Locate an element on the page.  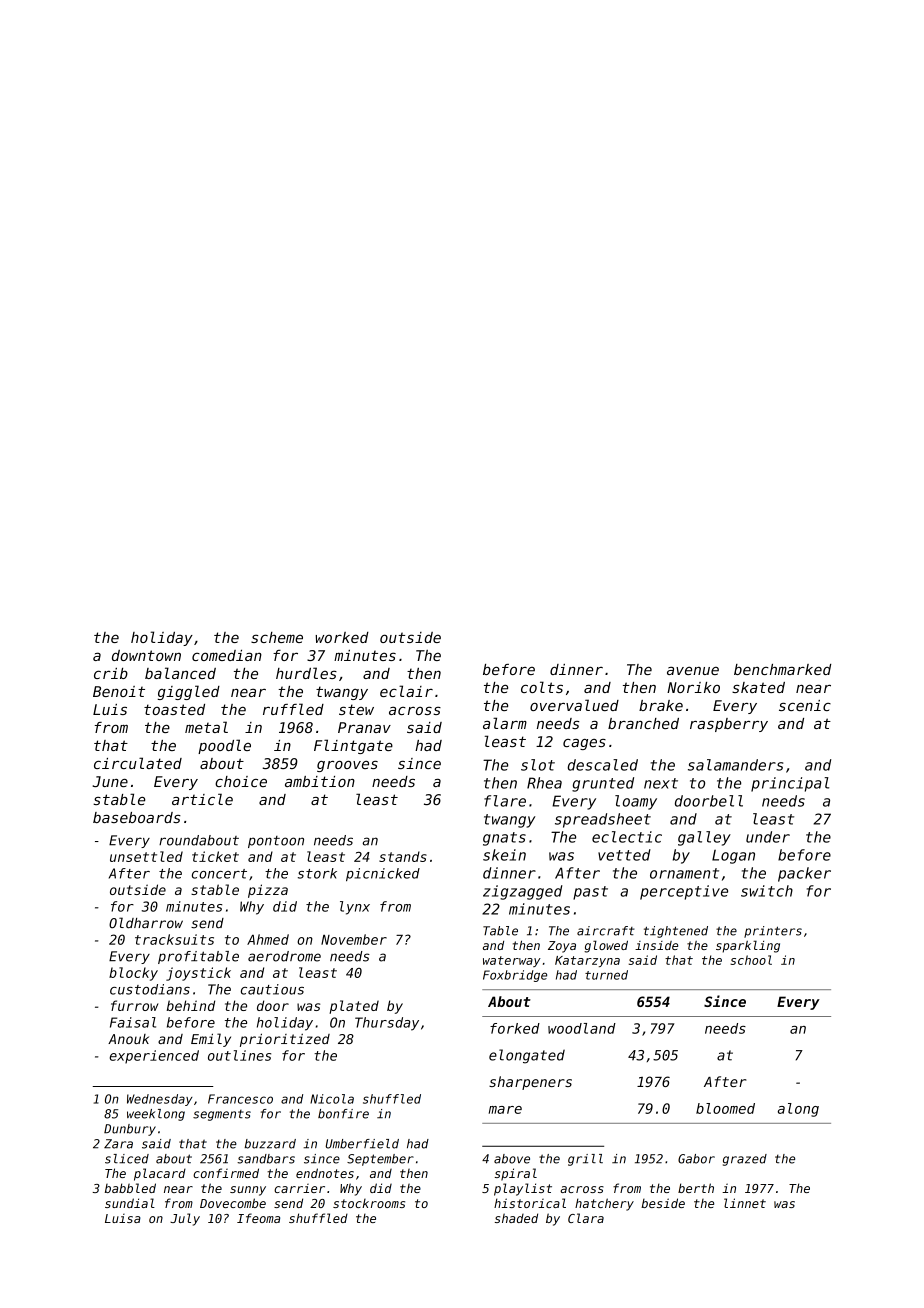
Zoya is located at coordinates (562, 947).
